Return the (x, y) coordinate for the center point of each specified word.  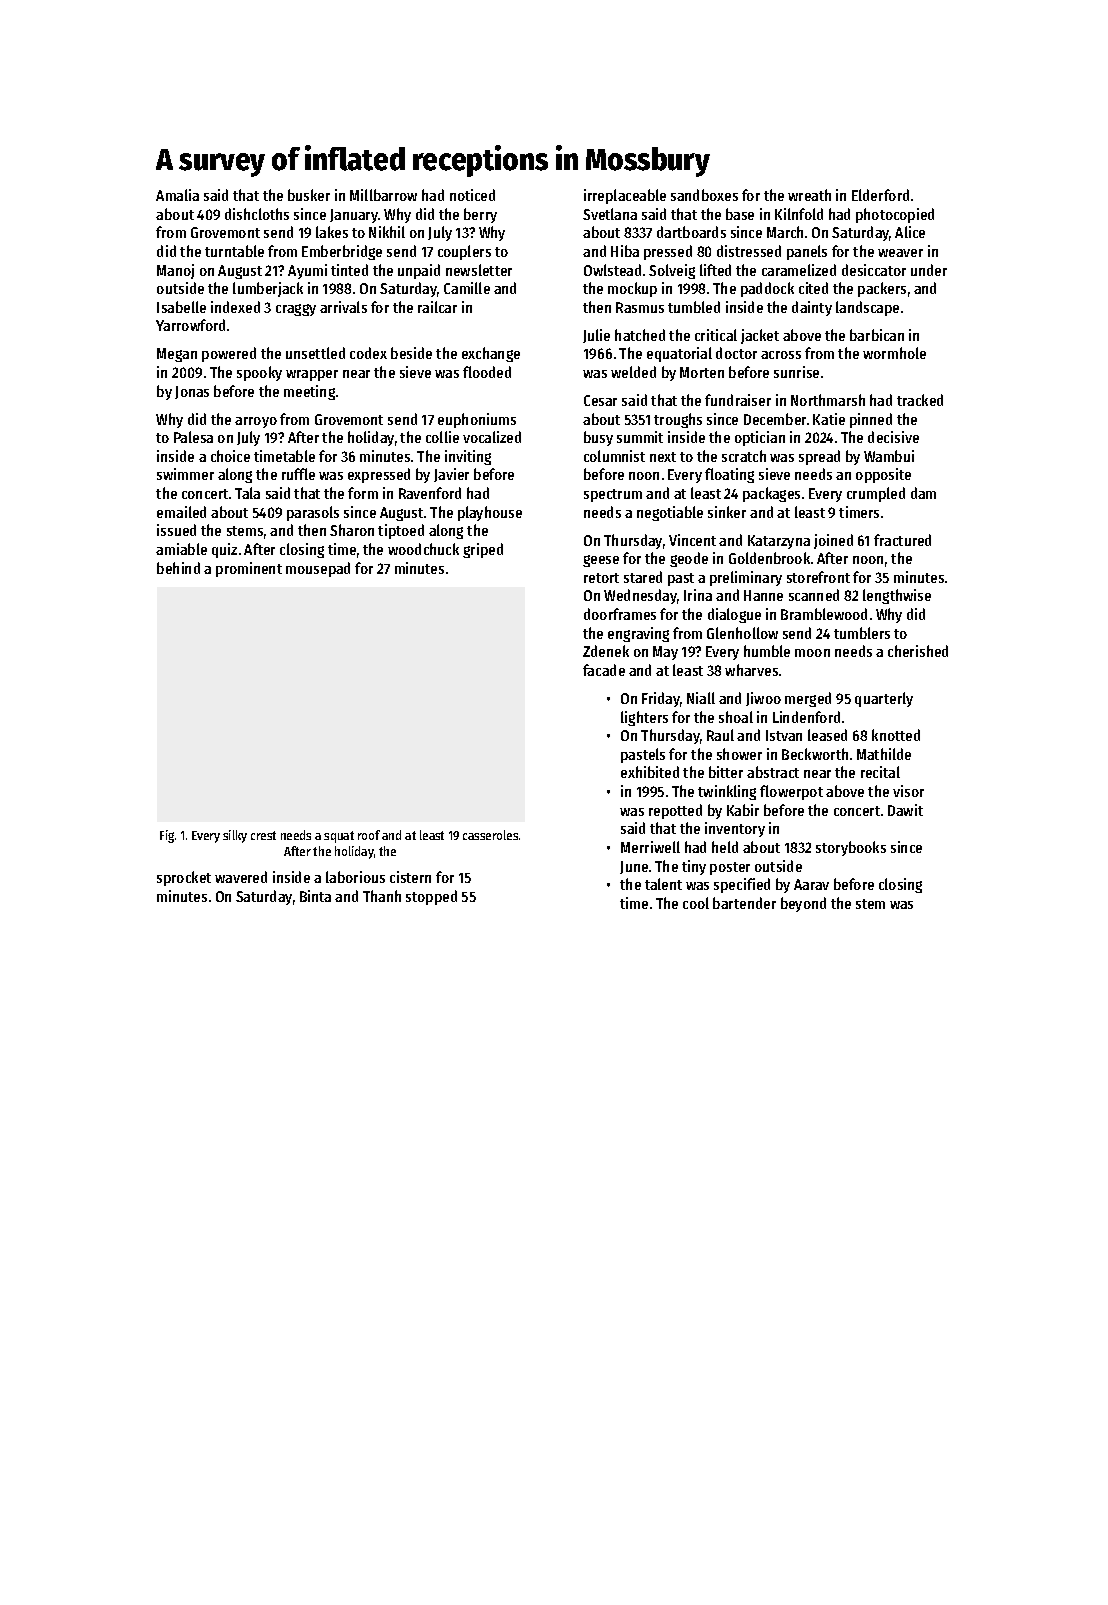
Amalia (177, 195)
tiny (694, 867)
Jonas (192, 392)
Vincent (692, 540)
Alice (910, 232)
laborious (355, 877)
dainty (812, 308)
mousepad (318, 569)
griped (483, 550)
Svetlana (610, 214)
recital (880, 772)
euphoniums (477, 420)
